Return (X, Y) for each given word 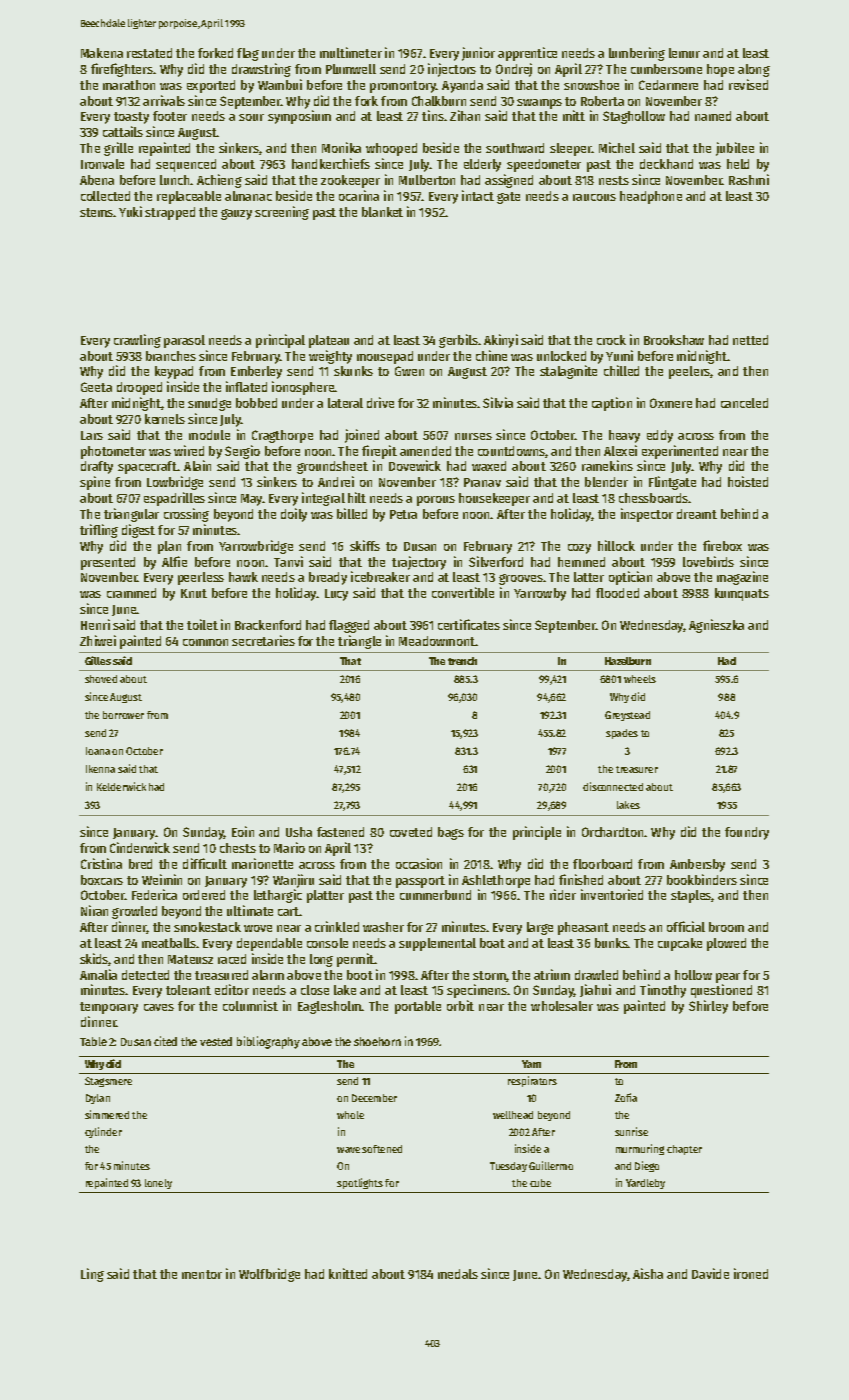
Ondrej (514, 70)
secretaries (263, 640)
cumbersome (666, 69)
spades (622, 734)
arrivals (164, 100)
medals (458, 1274)
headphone (651, 197)
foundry (747, 833)
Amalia (98, 974)
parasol (184, 341)
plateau (329, 341)
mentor (202, 1274)
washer (383, 927)
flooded (617, 593)
